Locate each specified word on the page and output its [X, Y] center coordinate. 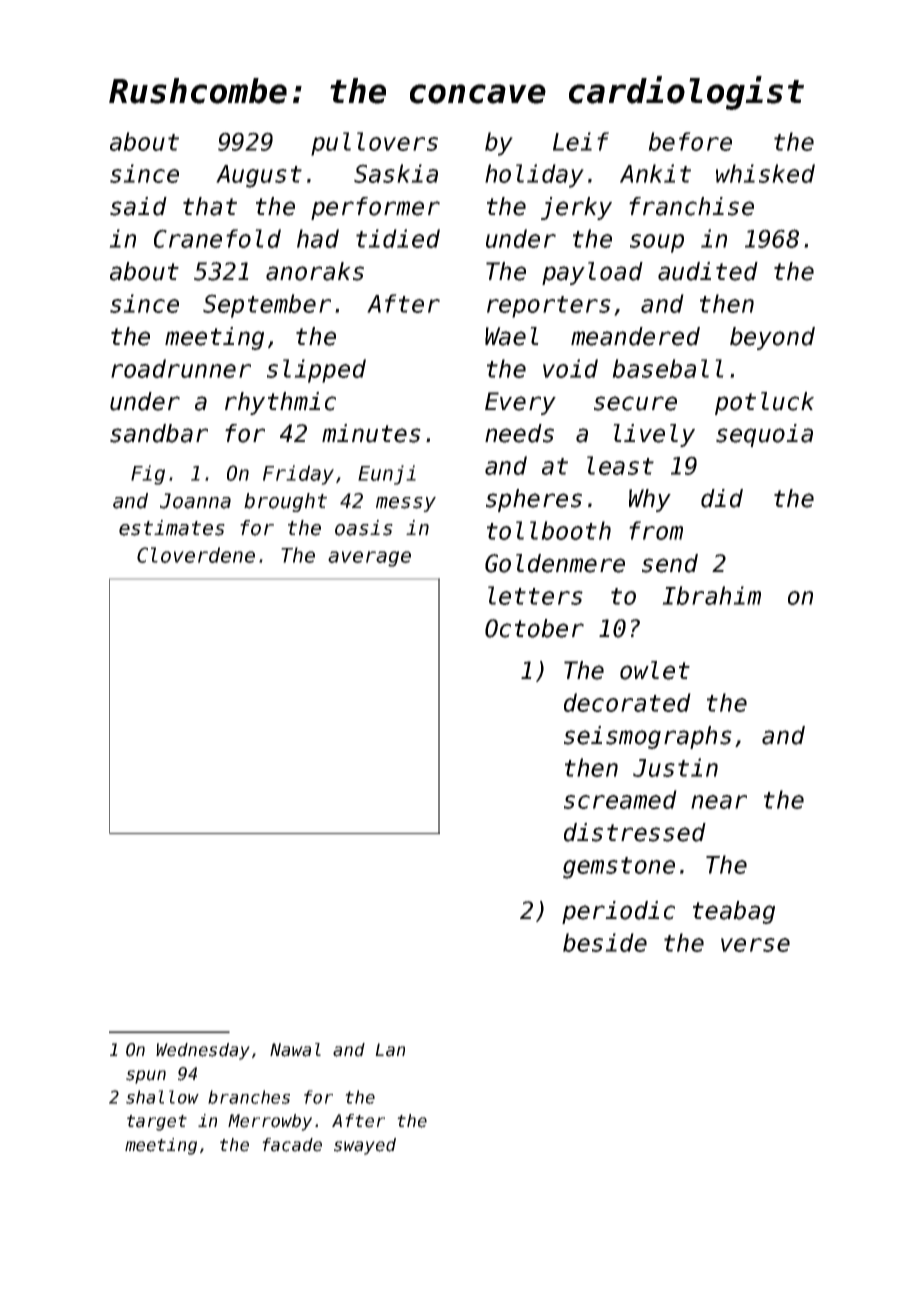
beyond [772, 338]
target [157, 1123]
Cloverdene [196, 555]
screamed [620, 799]
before [690, 141]
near [719, 802]
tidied [398, 238]
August [259, 176]
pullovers [374, 144]
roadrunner [181, 368]
